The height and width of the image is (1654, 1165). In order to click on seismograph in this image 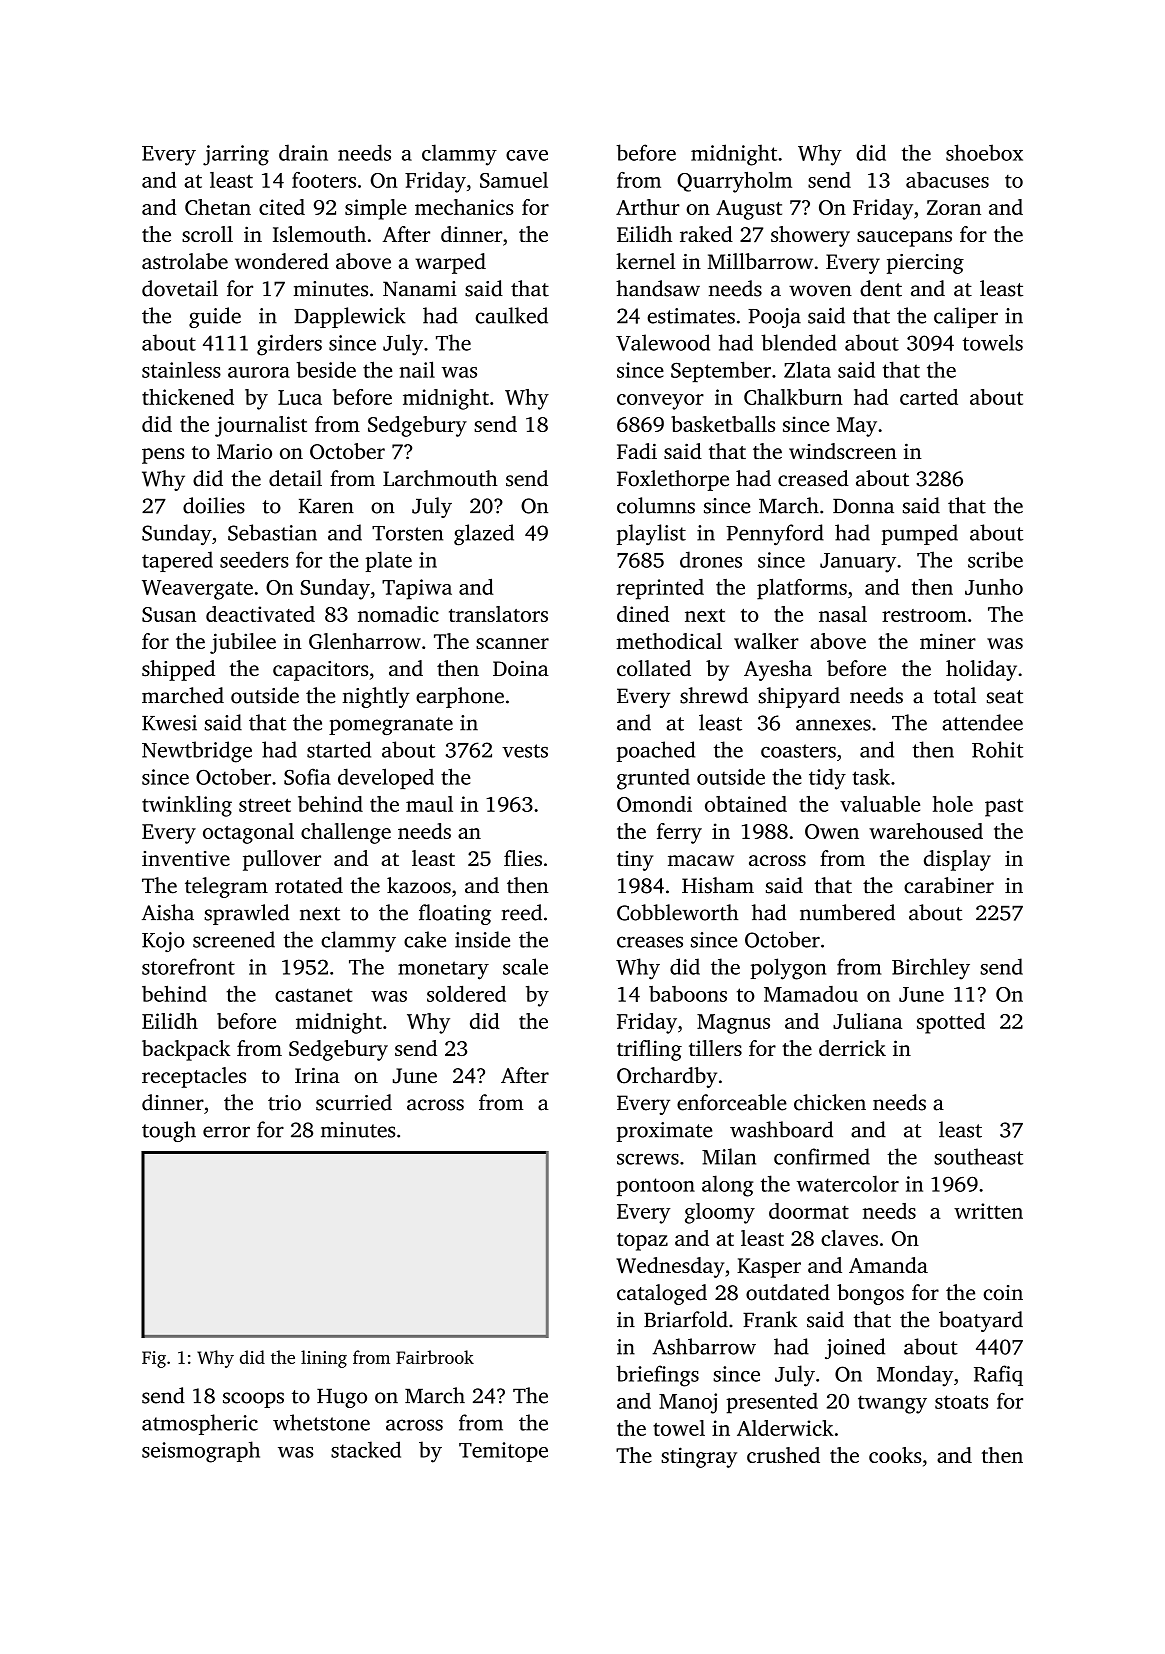, I will do `click(201, 1452)`.
